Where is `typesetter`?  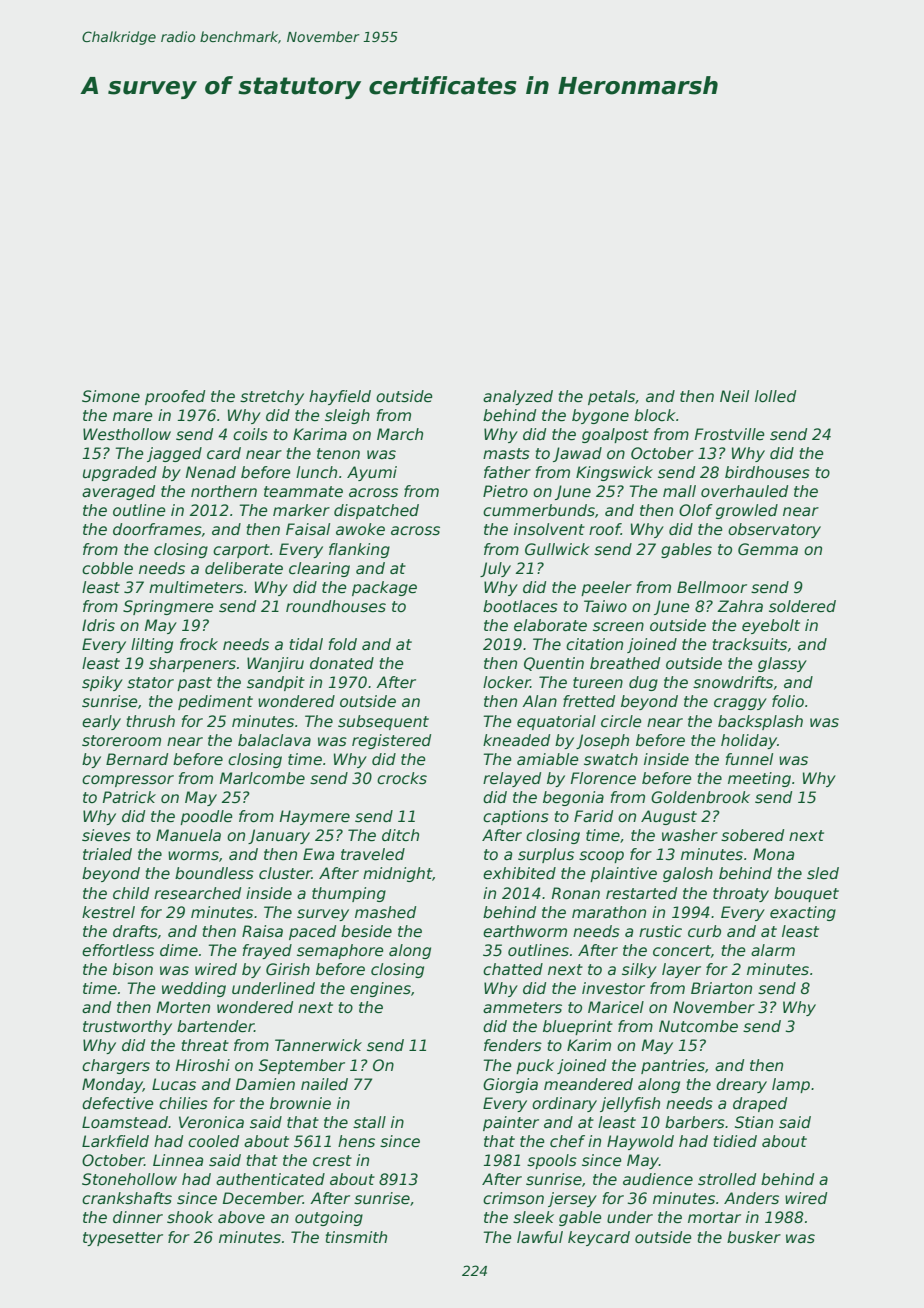 typesetter is located at coordinates (123, 1239).
